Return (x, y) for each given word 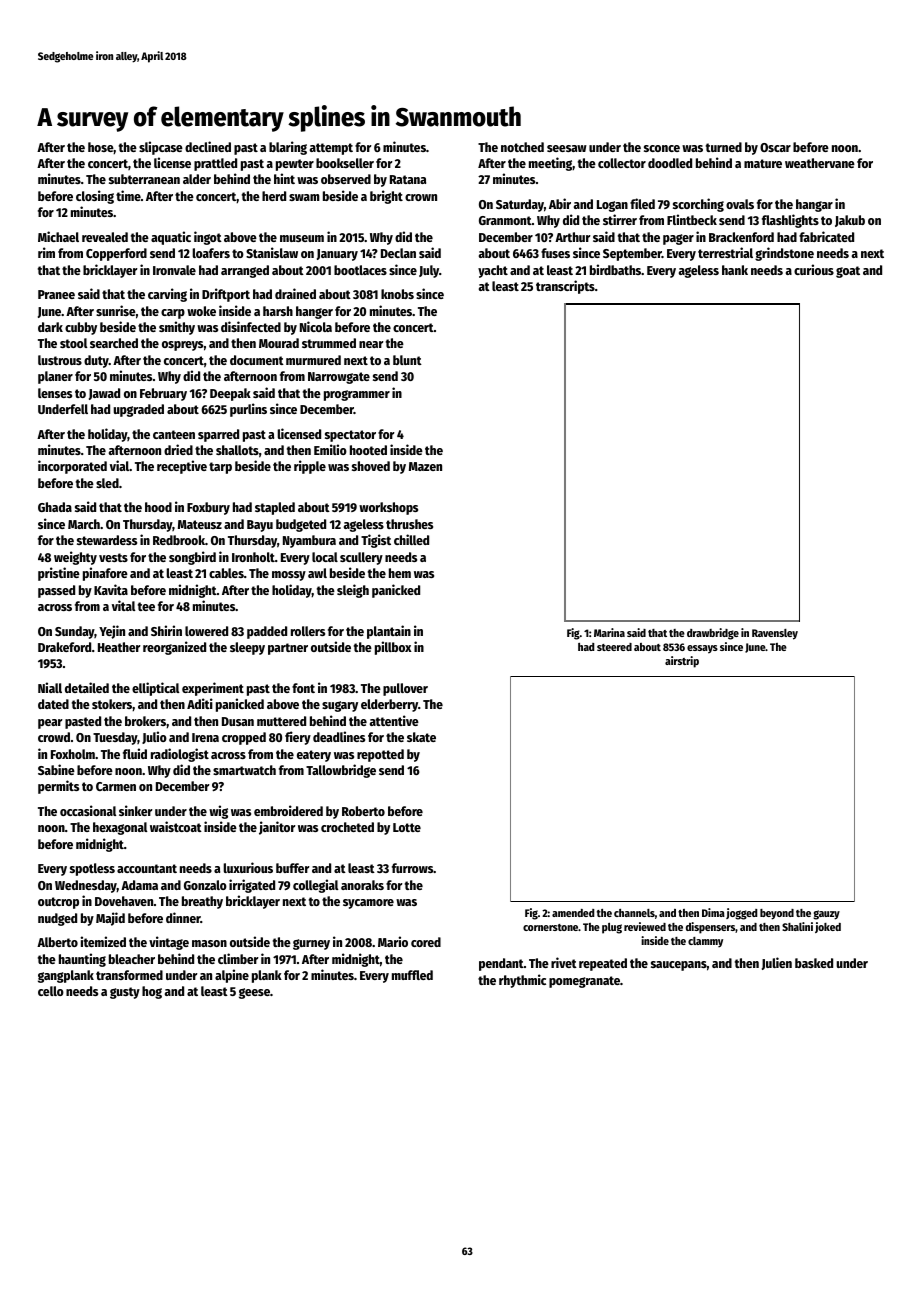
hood (158, 507)
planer (55, 377)
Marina (609, 632)
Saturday (520, 205)
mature (763, 163)
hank (735, 270)
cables (226, 573)
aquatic (171, 238)
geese (254, 993)
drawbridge (713, 634)
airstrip (682, 662)
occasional (88, 810)
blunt (407, 360)
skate (421, 737)
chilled (411, 539)
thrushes (409, 524)
